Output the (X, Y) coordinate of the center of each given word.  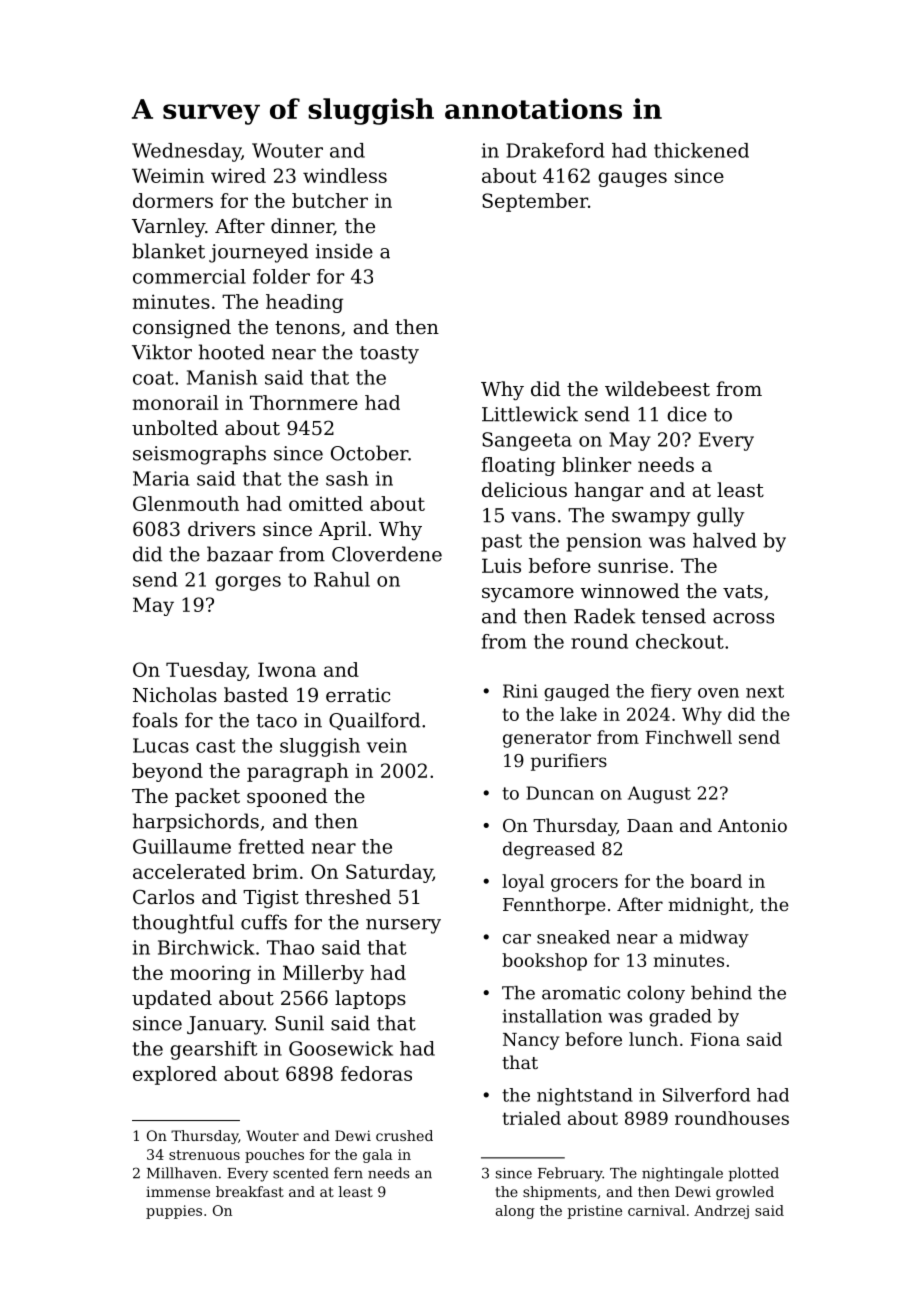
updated (172, 999)
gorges (248, 583)
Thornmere (304, 402)
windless (345, 175)
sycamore (528, 595)
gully (720, 517)
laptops (370, 999)
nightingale (682, 1174)
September (535, 202)
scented (301, 1173)
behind (721, 993)
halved (725, 540)
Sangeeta (527, 441)
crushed (404, 1135)
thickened (701, 150)
